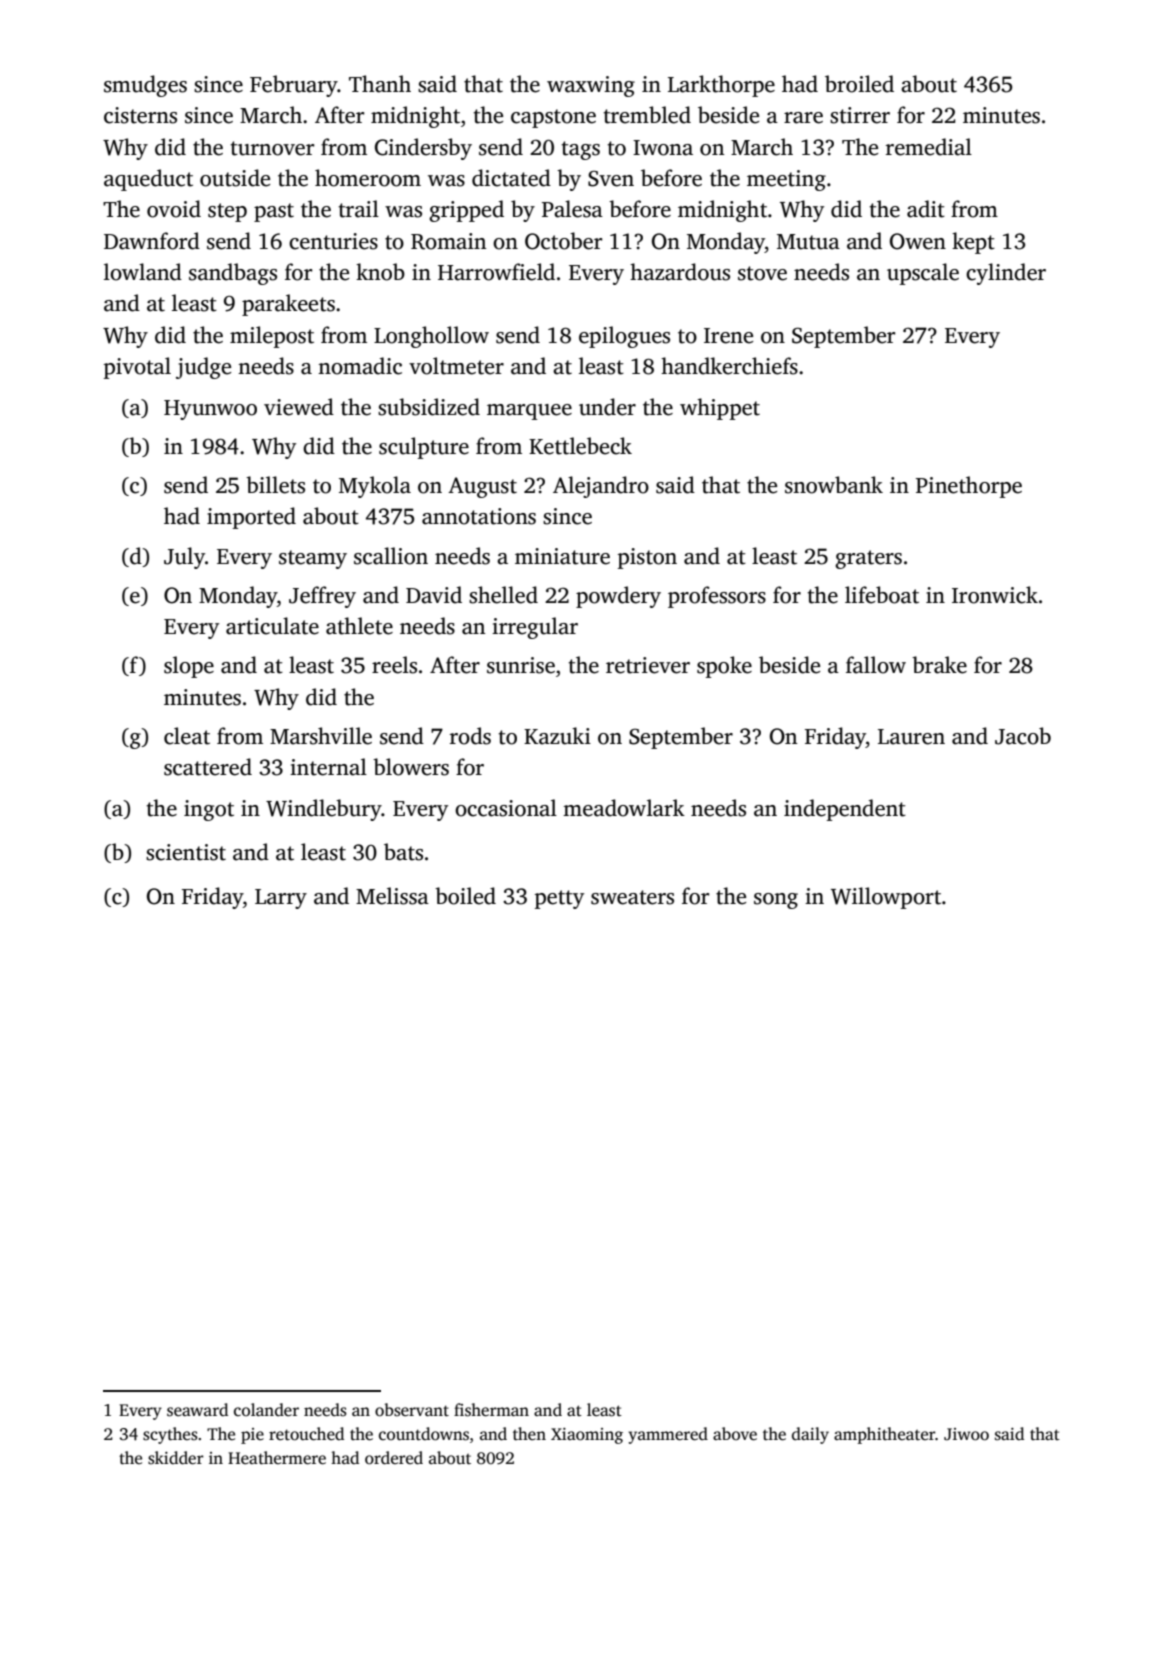 This page has height=1654, width=1165. Describe the element at coordinates (176, 1458) in the page. I see `skidder` at that location.
